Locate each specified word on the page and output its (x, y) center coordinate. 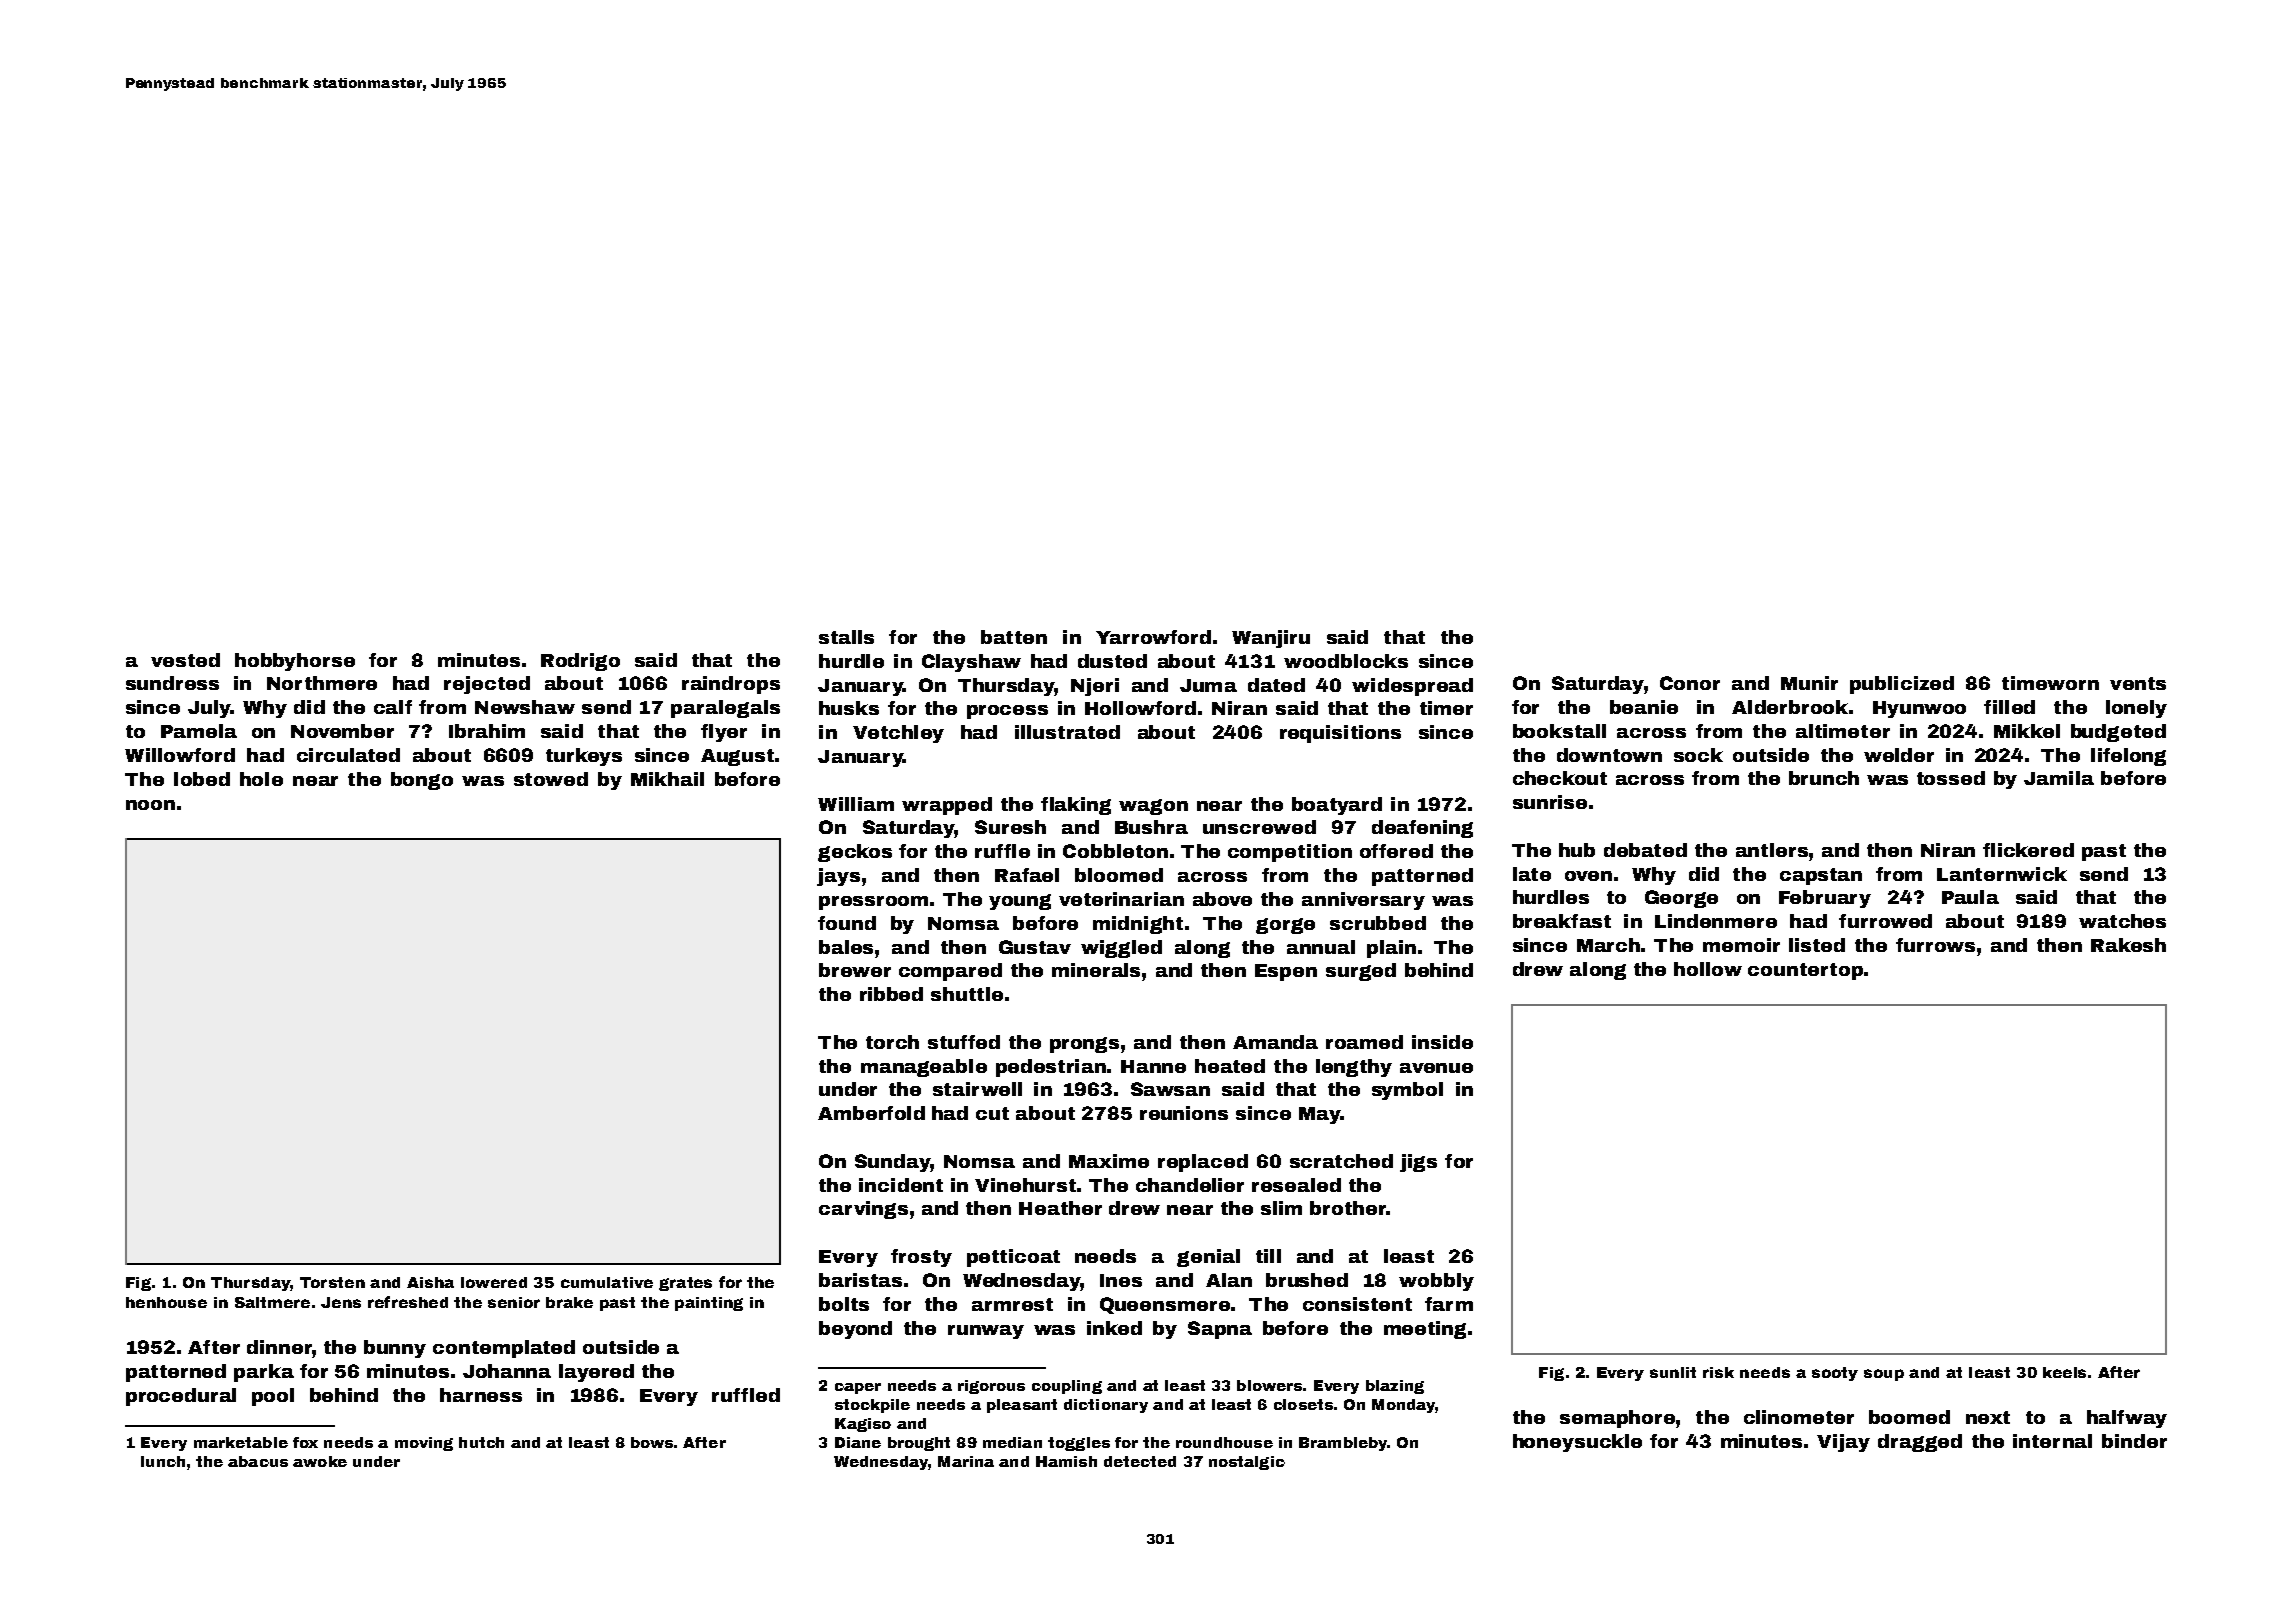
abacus (258, 1461)
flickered (2028, 850)
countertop (1805, 971)
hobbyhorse (295, 662)
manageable (924, 1068)
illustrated (1067, 732)
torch (892, 1042)
